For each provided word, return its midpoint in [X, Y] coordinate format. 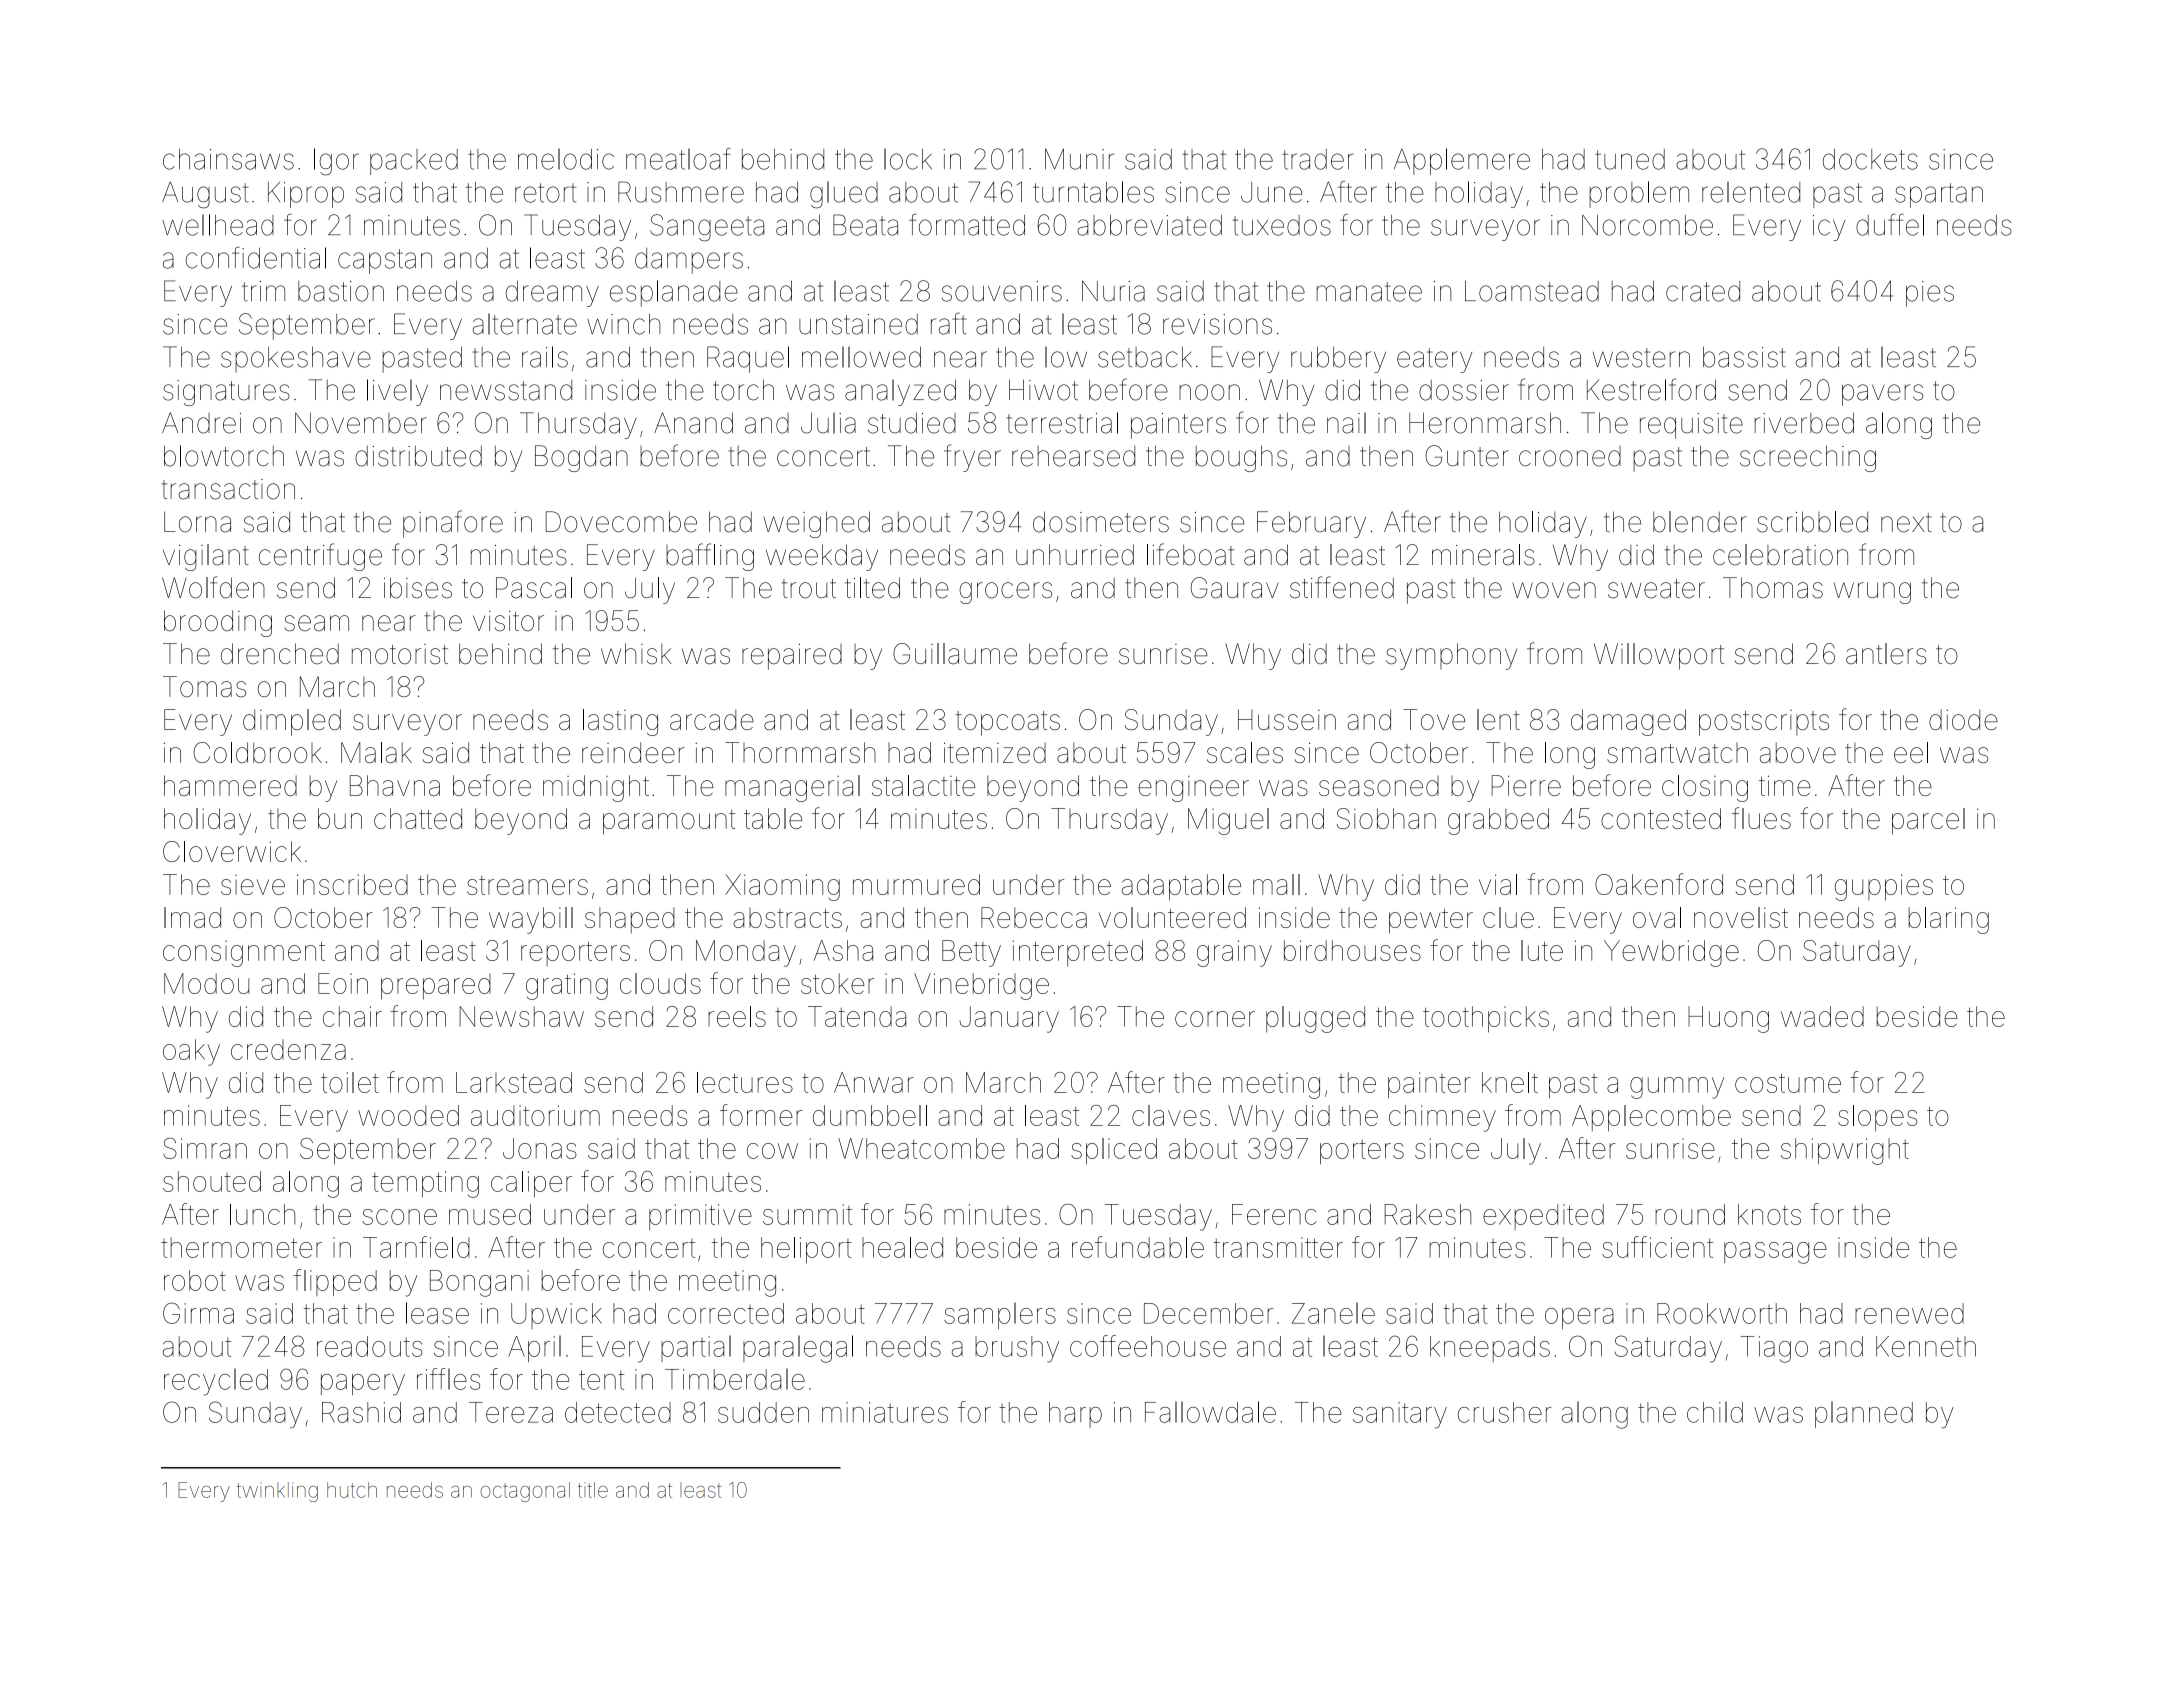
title [593, 1490]
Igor [336, 162]
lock [908, 159]
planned [1864, 1414]
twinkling [277, 1492]
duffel [1890, 225]
